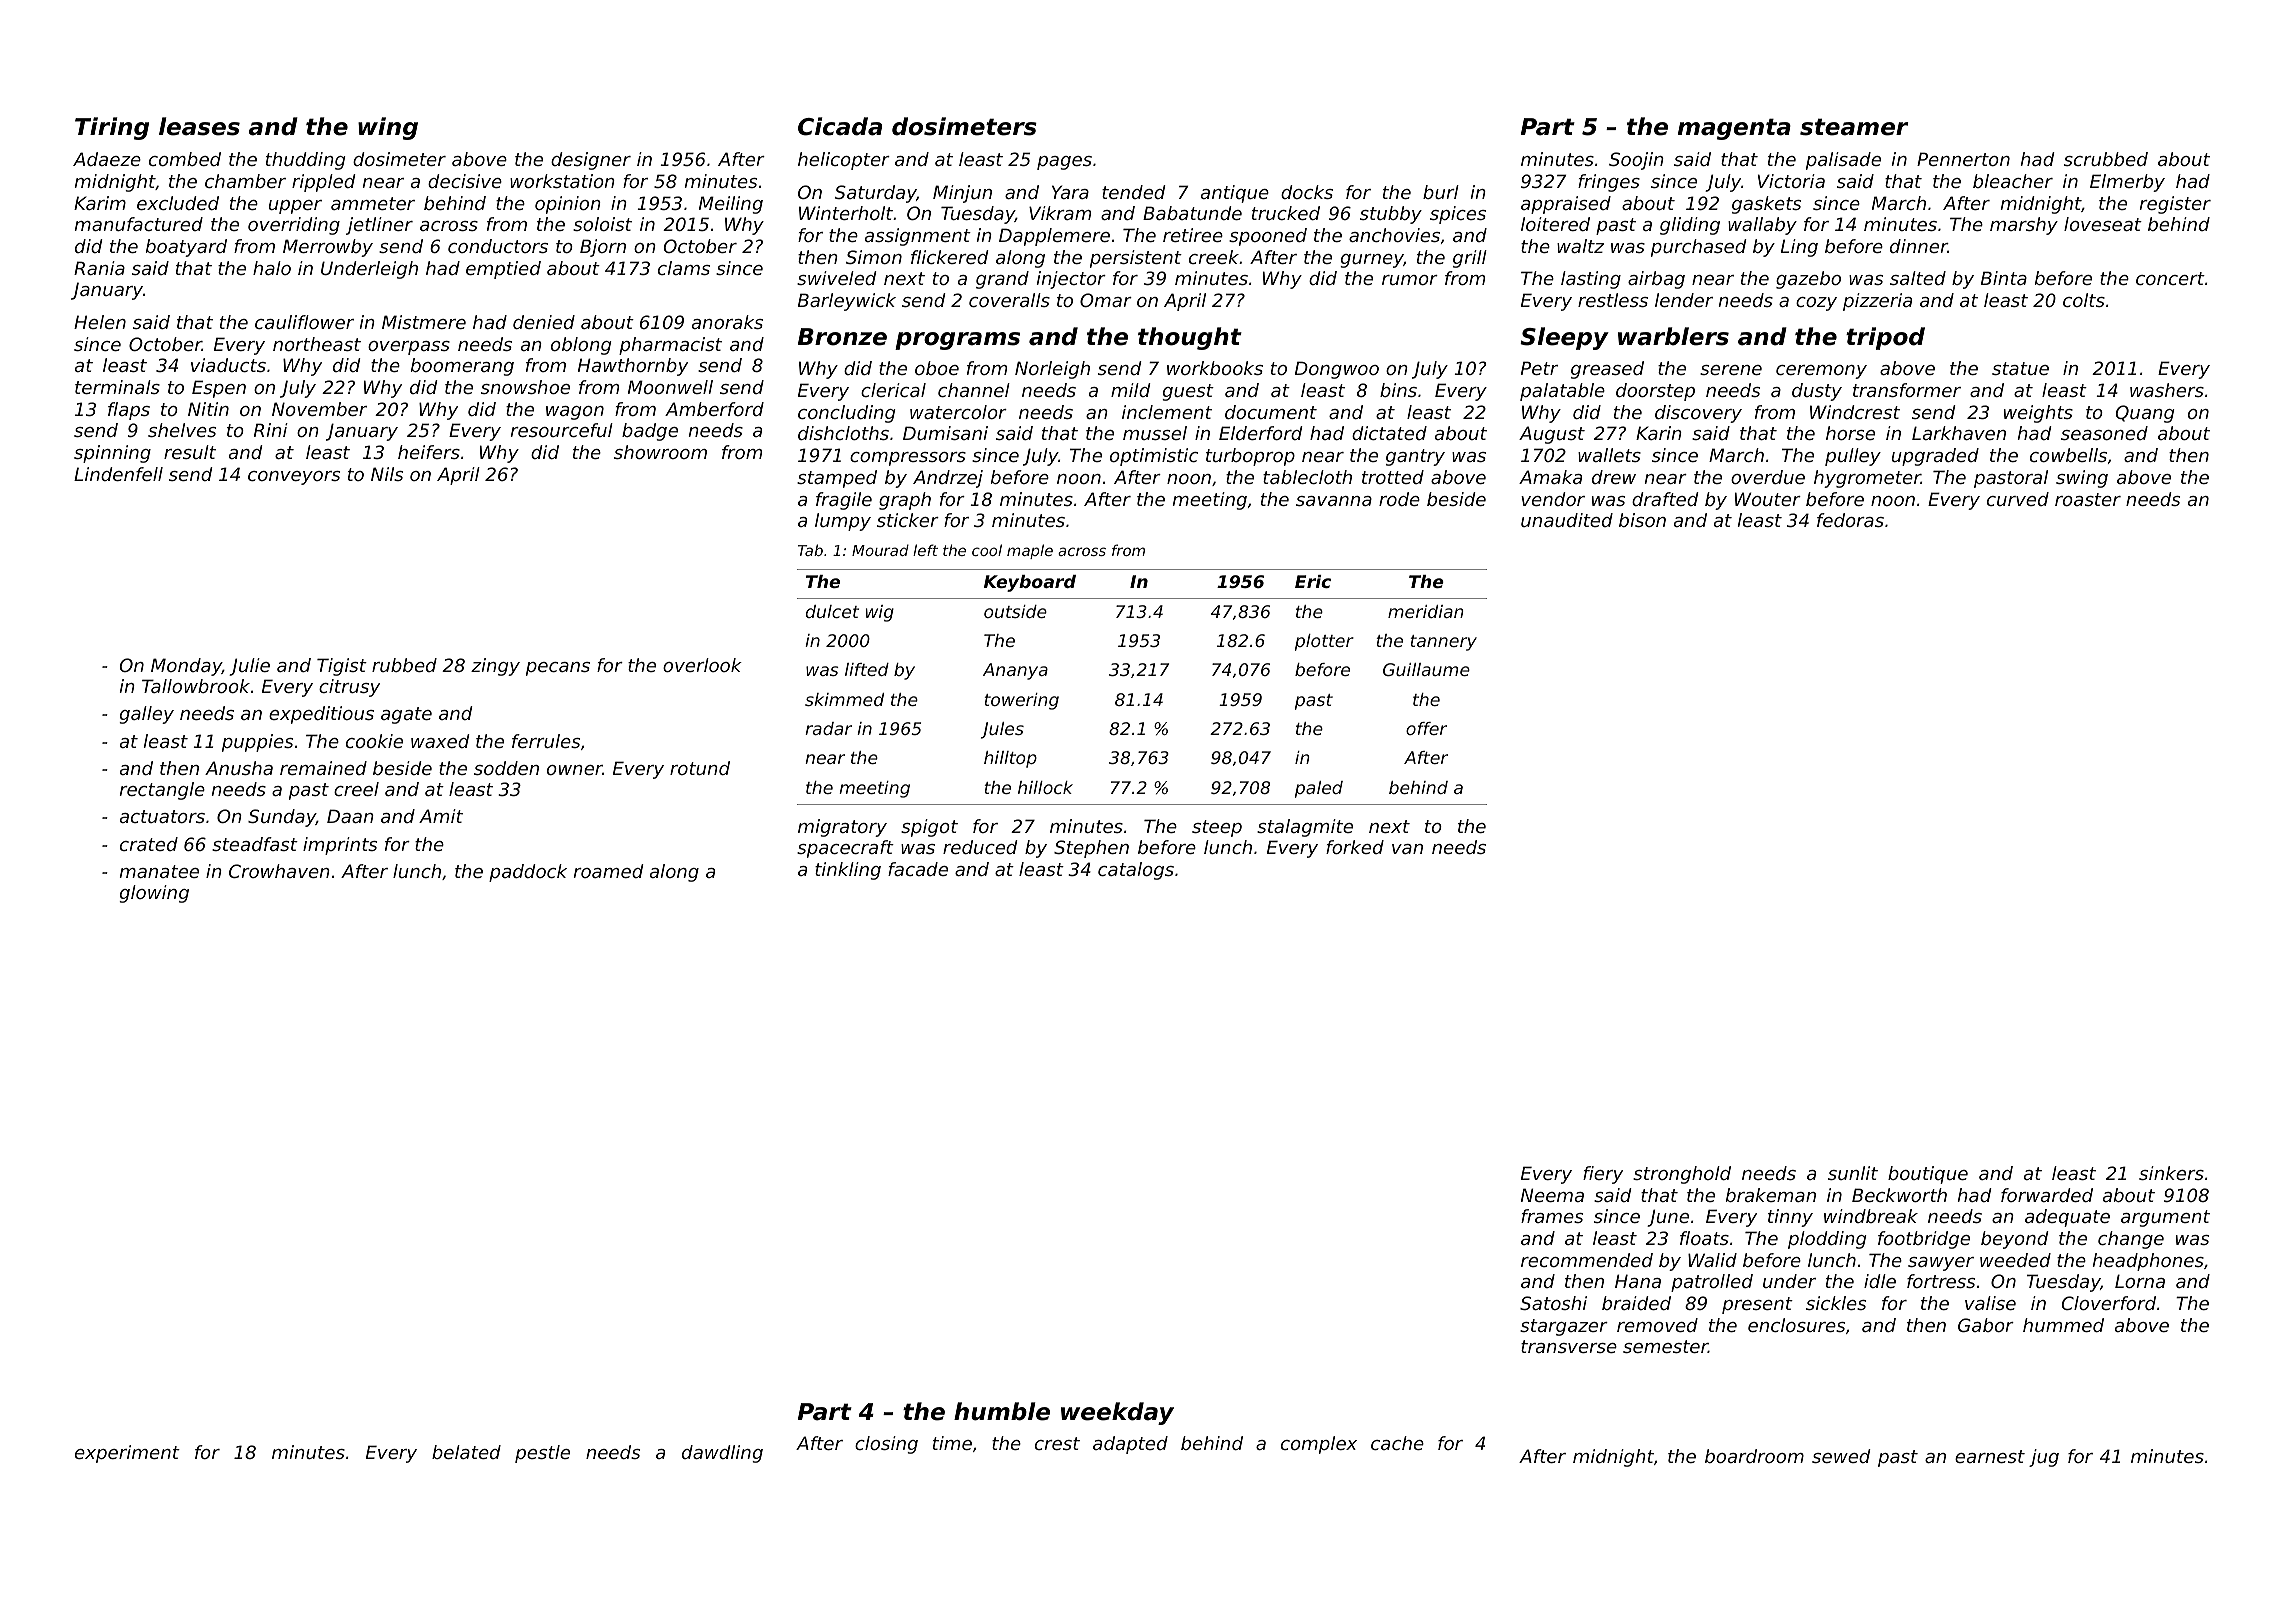 This page has width=2284, height=1615. What do you see at coordinates (1015, 611) in the page?
I see `outside` at bounding box center [1015, 611].
